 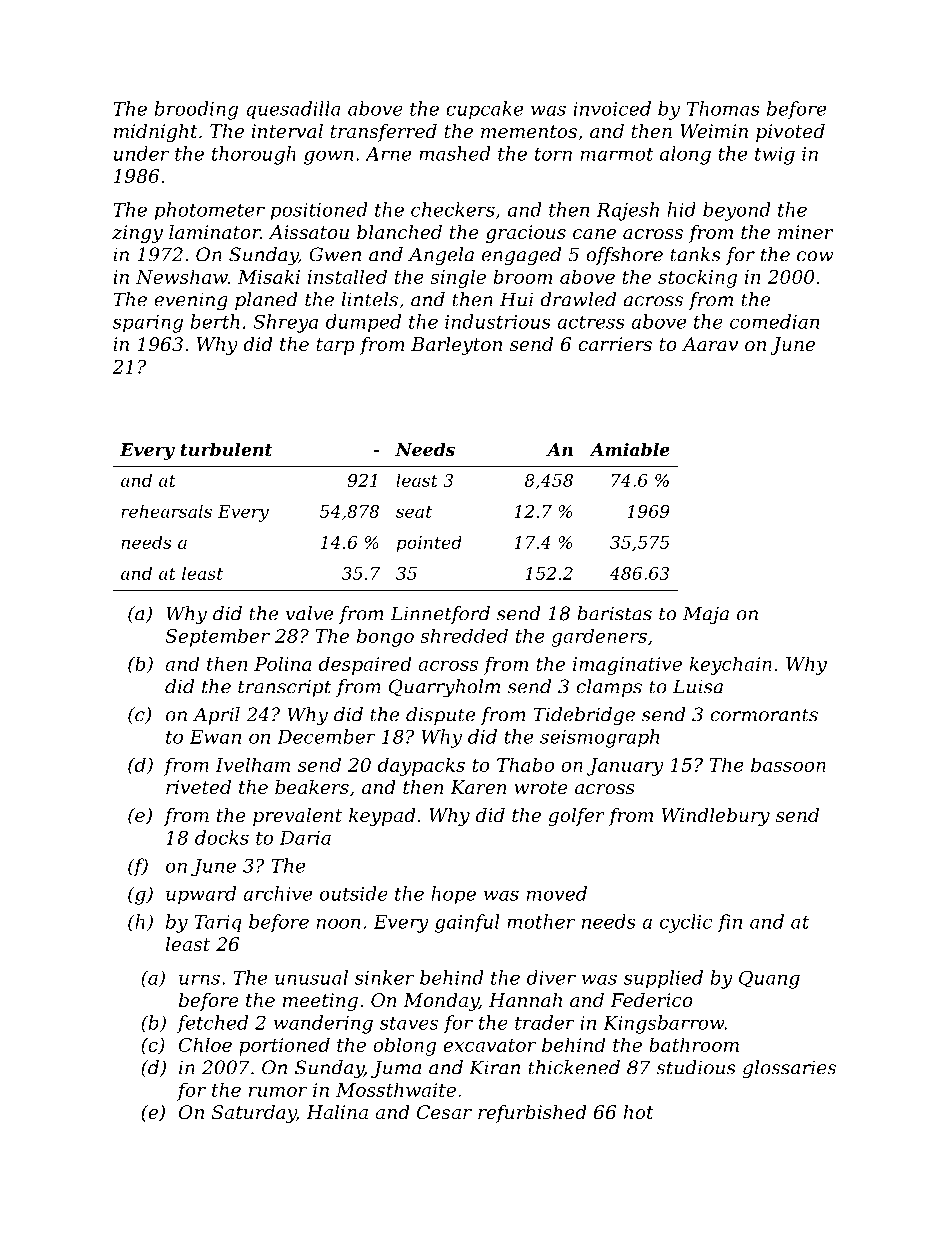 I want to click on brooding, so click(x=196, y=110).
